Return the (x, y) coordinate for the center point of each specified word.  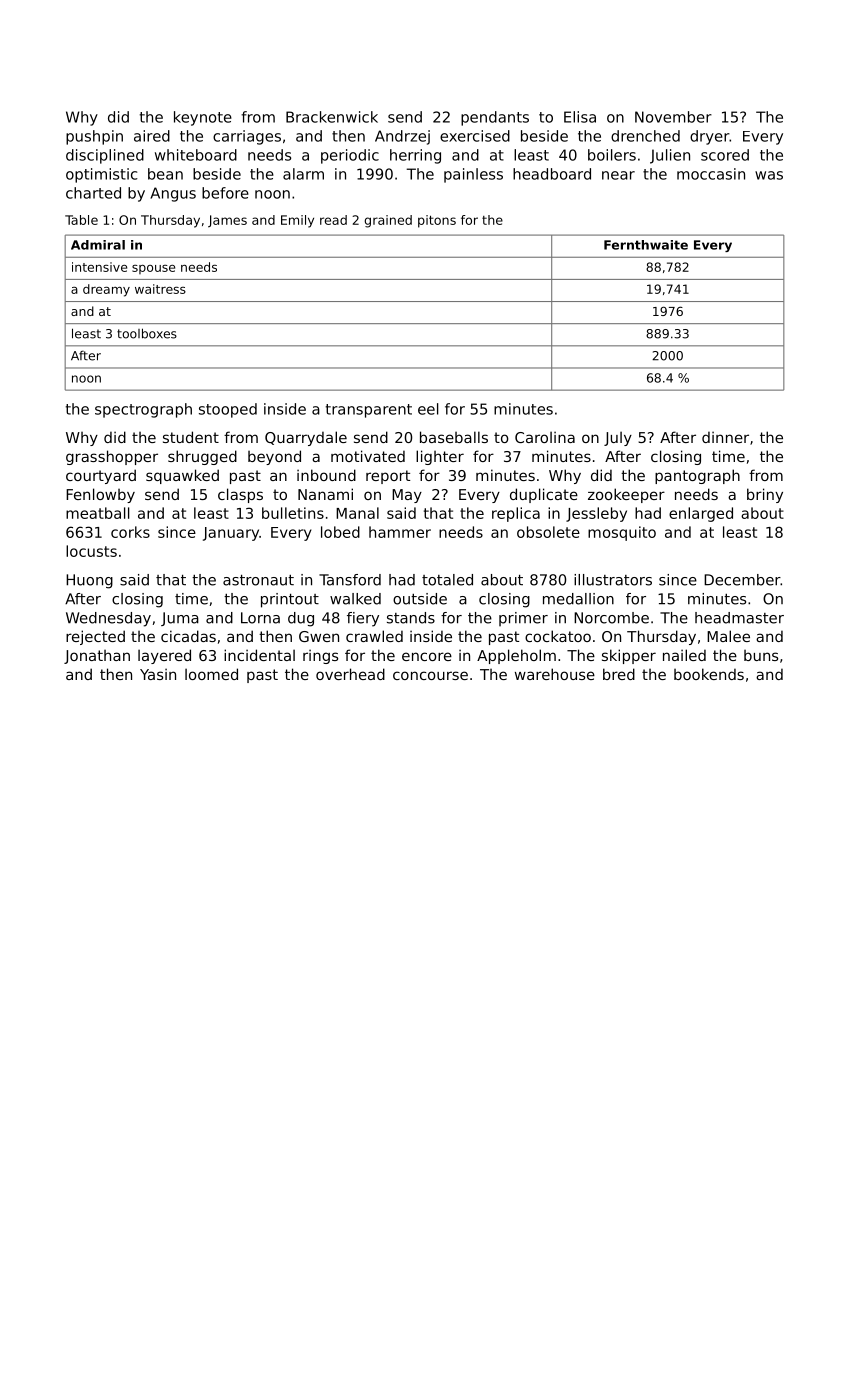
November (673, 117)
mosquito (622, 533)
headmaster (739, 618)
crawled (374, 636)
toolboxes (147, 333)
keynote (203, 118)
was (769, 175)
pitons (437, 221)
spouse (153, 269)
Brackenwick (332, 117)
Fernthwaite (646, 245)
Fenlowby (100, 495)
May (407, 496)
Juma (180, 619)
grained (388, 221)
